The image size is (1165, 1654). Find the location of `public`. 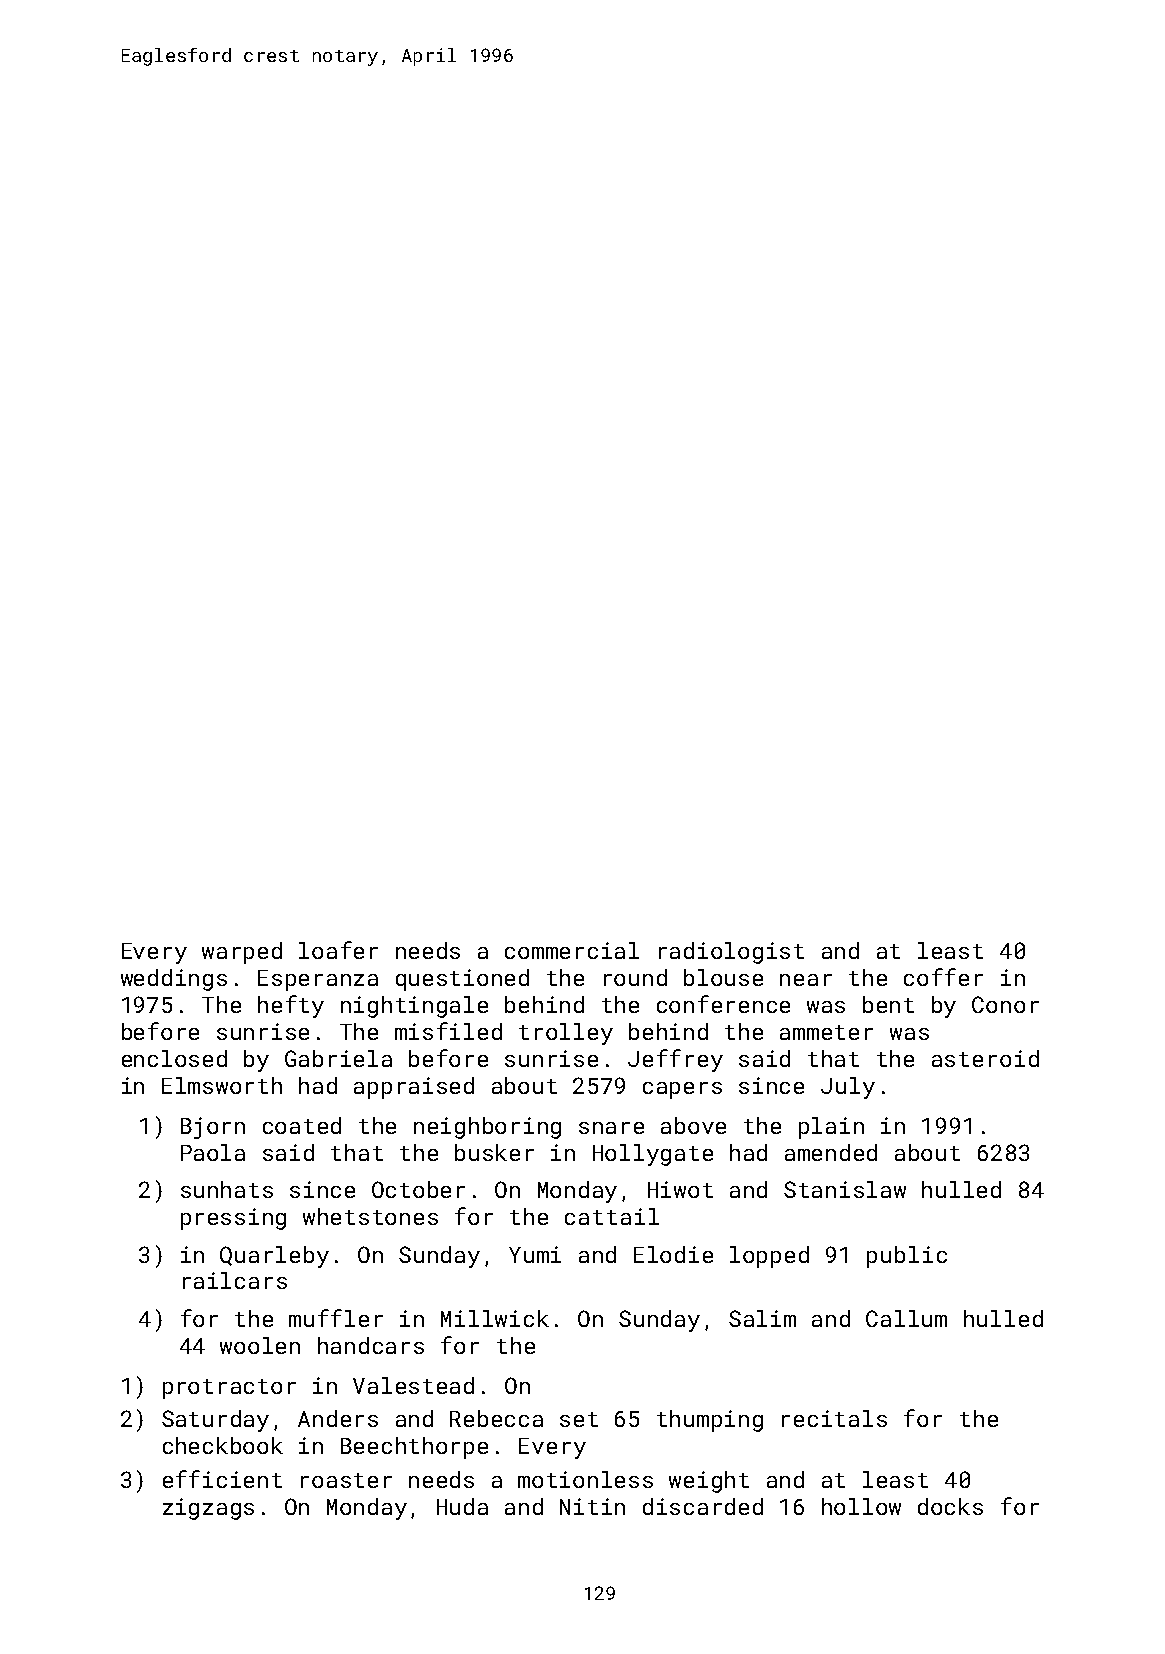

public is located at coordinates (907, 1257).
